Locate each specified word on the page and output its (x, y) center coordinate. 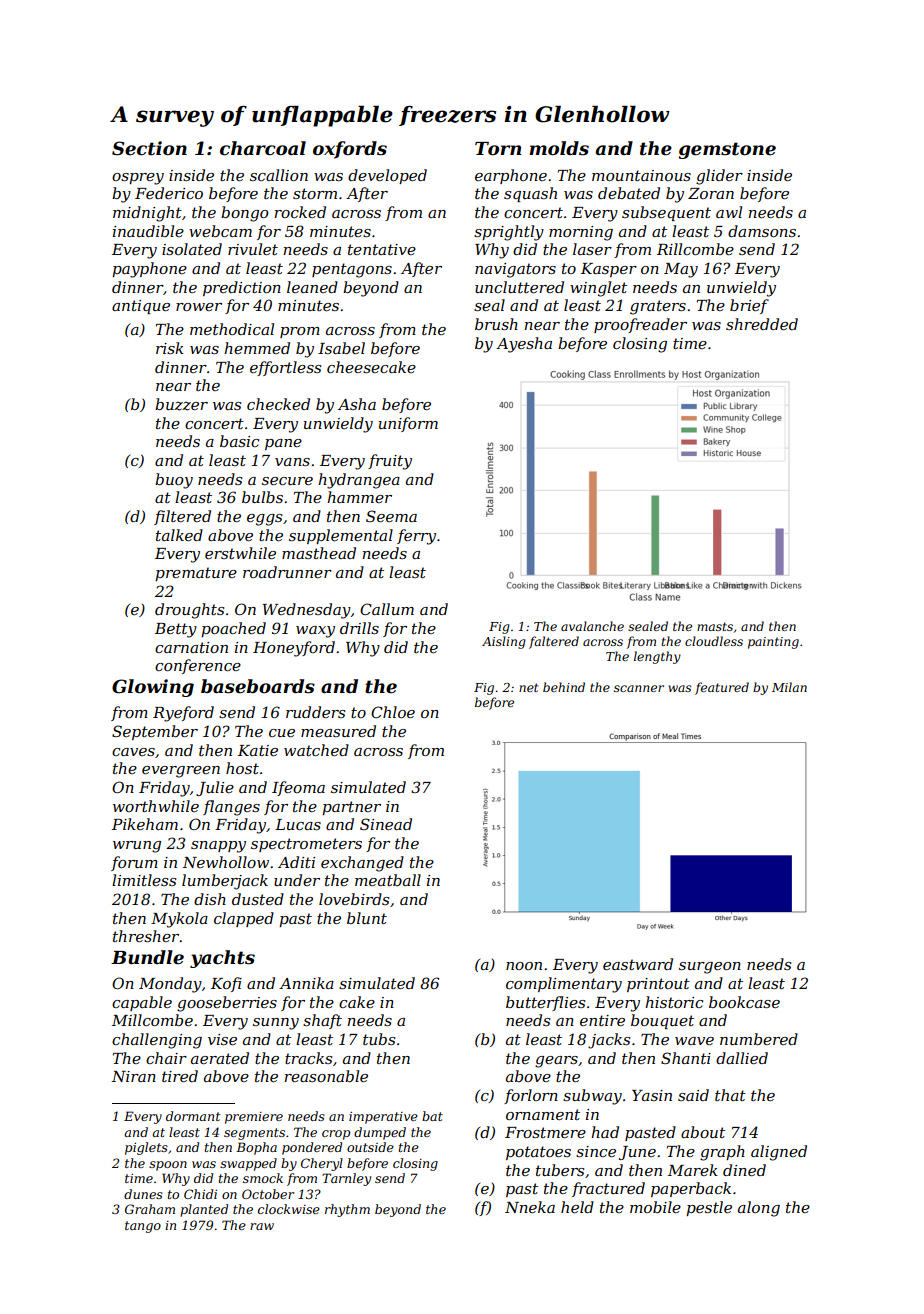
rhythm (347, 1210)
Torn (498, 149)
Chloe (393, 712)
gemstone (727, 150)
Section (149, 148)
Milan (789, 687)
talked (179, 535)
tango (143, 1227)
